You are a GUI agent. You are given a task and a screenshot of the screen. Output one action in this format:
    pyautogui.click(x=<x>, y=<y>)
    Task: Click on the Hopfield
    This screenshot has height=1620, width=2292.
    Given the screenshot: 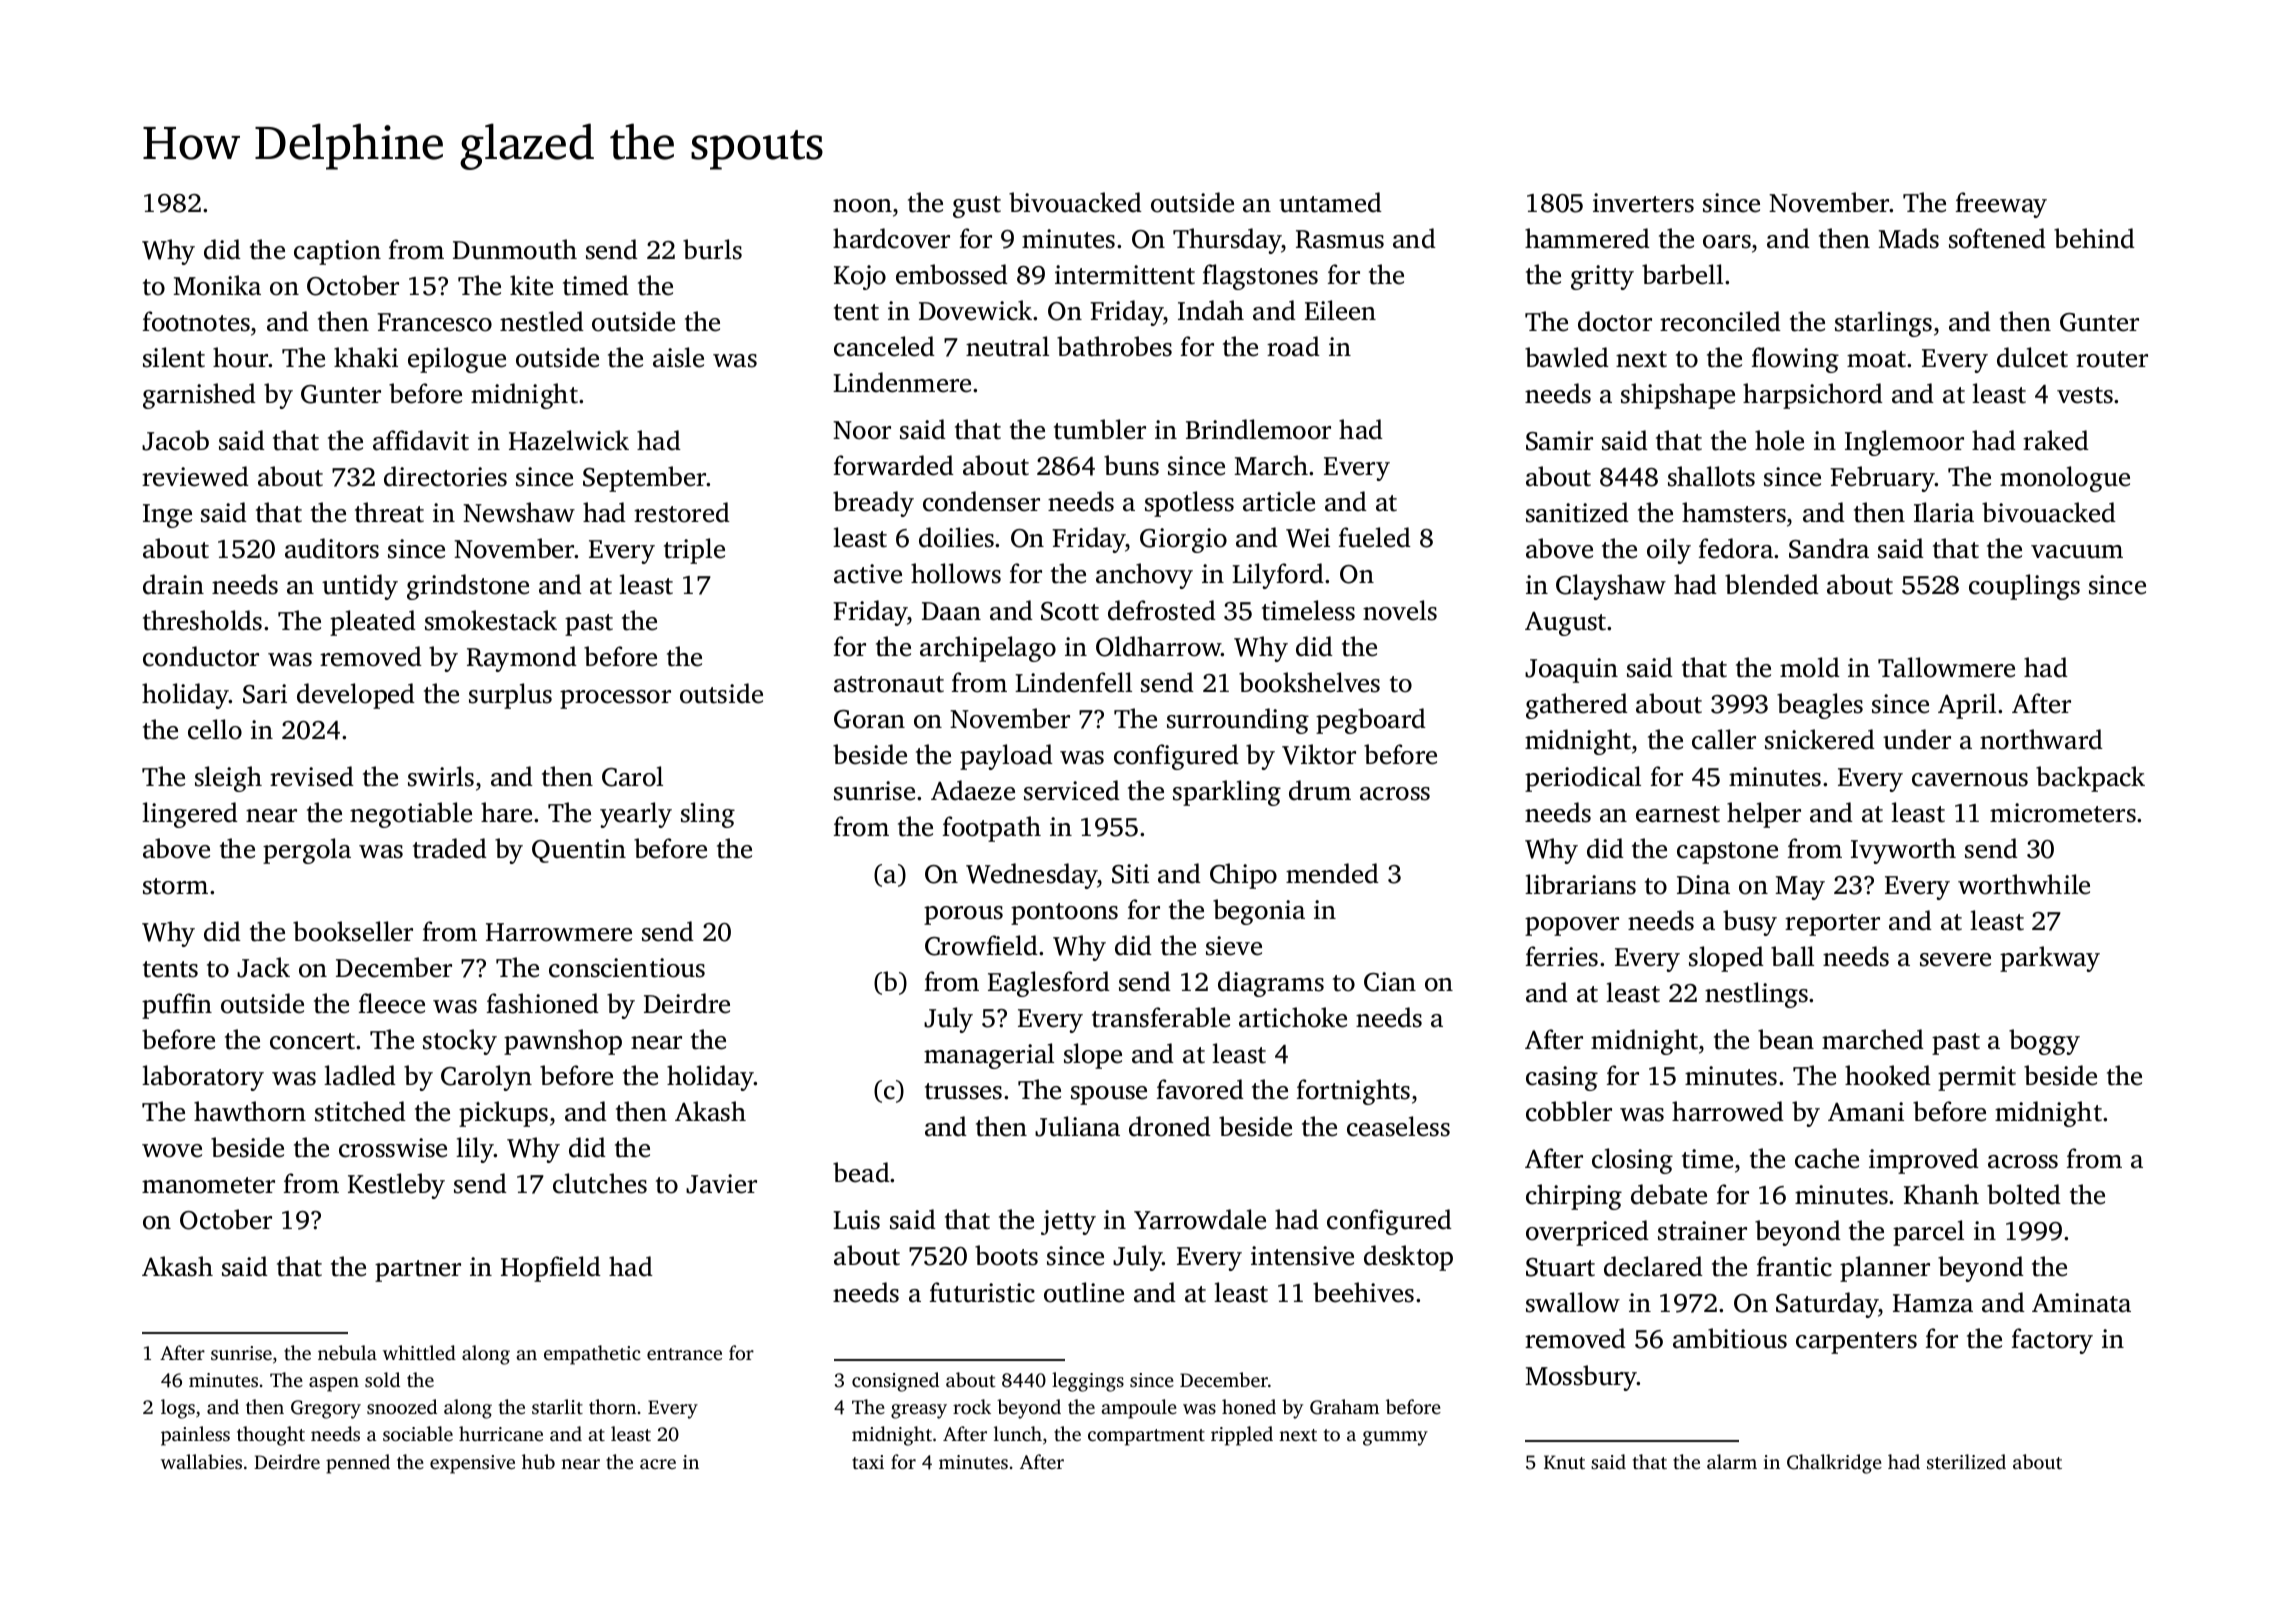 What is the action you would take?
    pyautogui.click(x=551, y=1269)
